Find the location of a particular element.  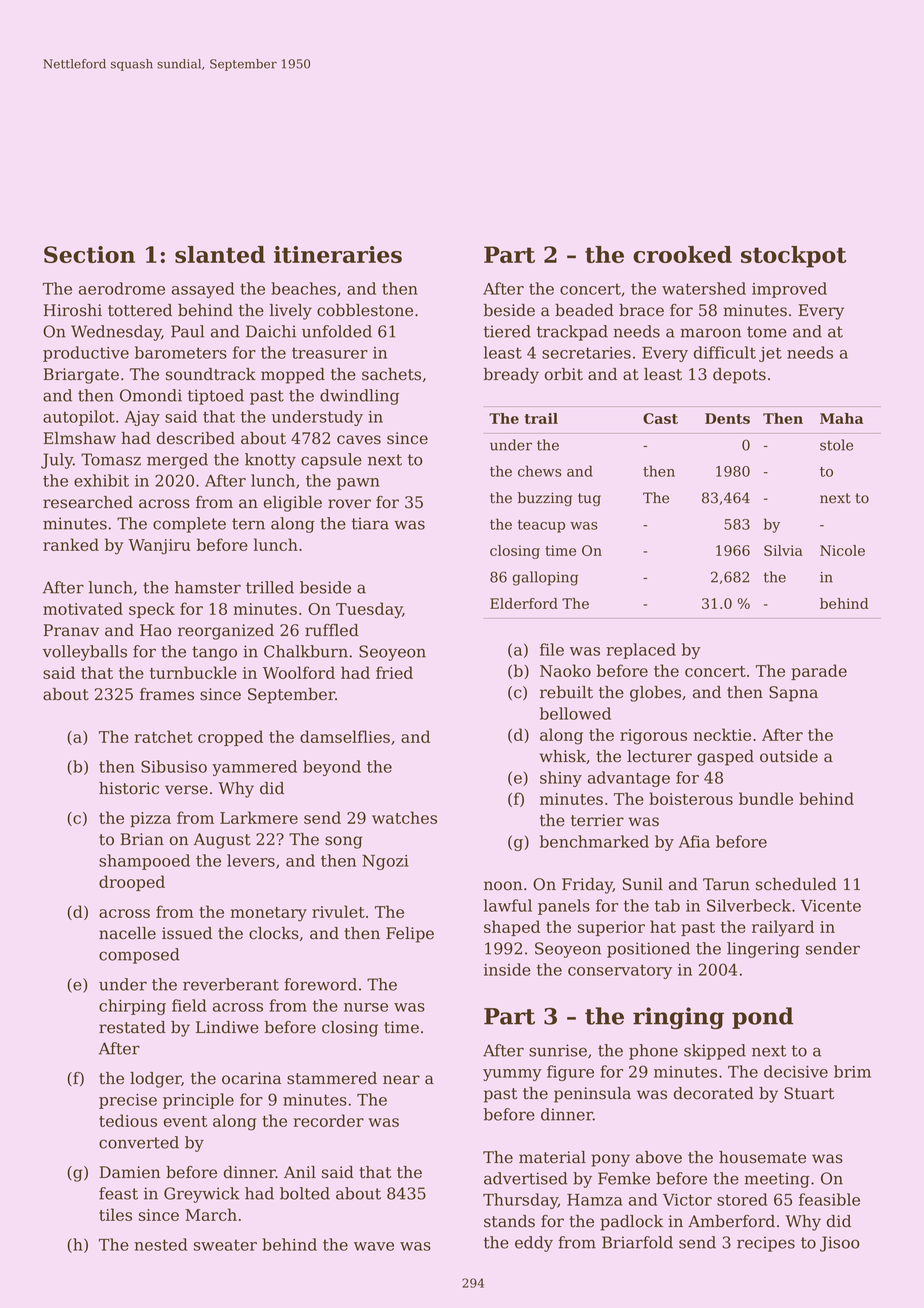

stole is located at coordinates (836, 445).
